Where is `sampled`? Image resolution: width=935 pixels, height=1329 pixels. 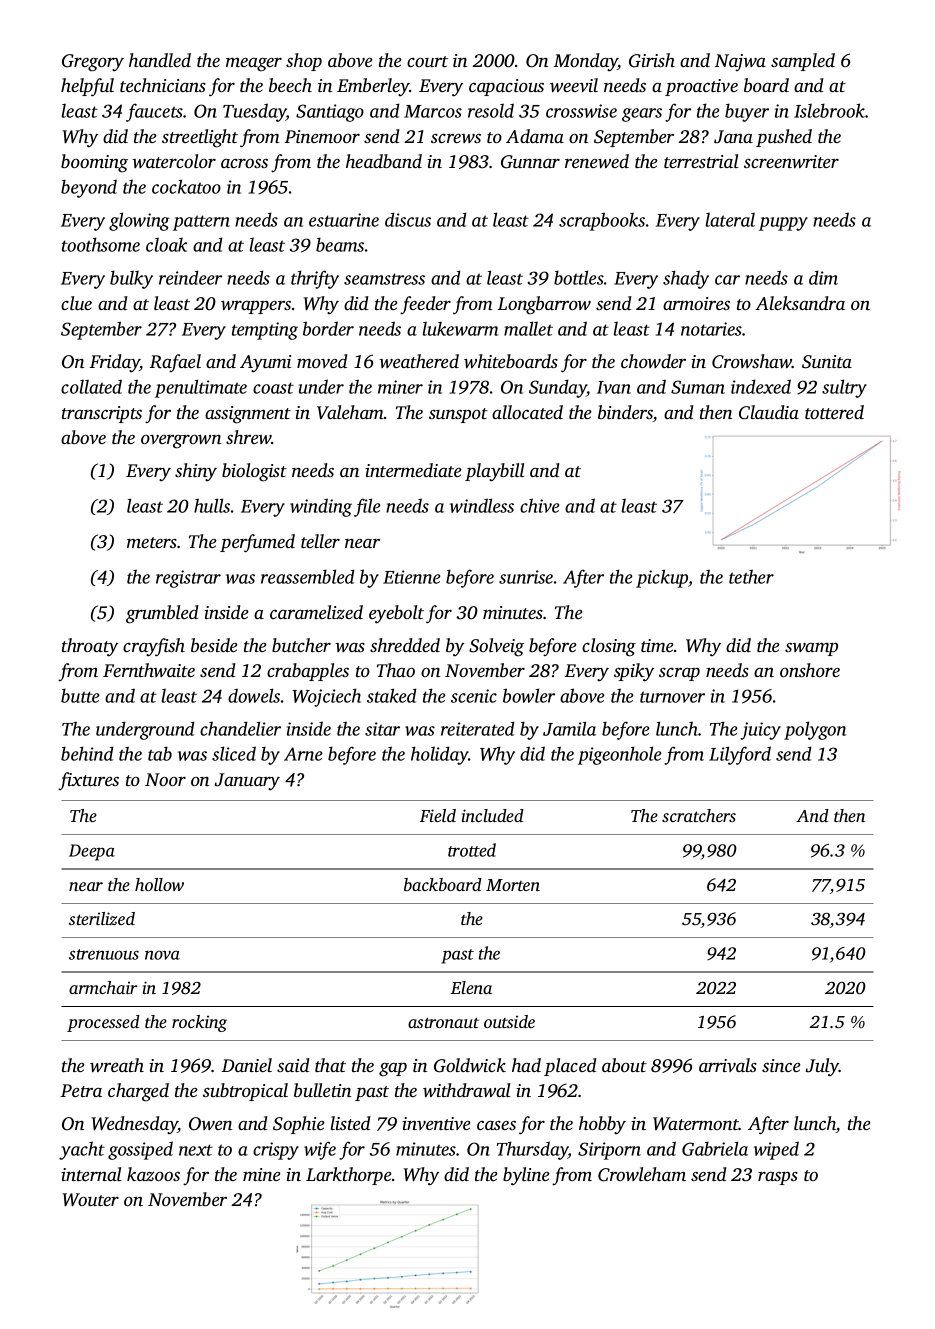 sampled is located at coordinates (803, 62).
